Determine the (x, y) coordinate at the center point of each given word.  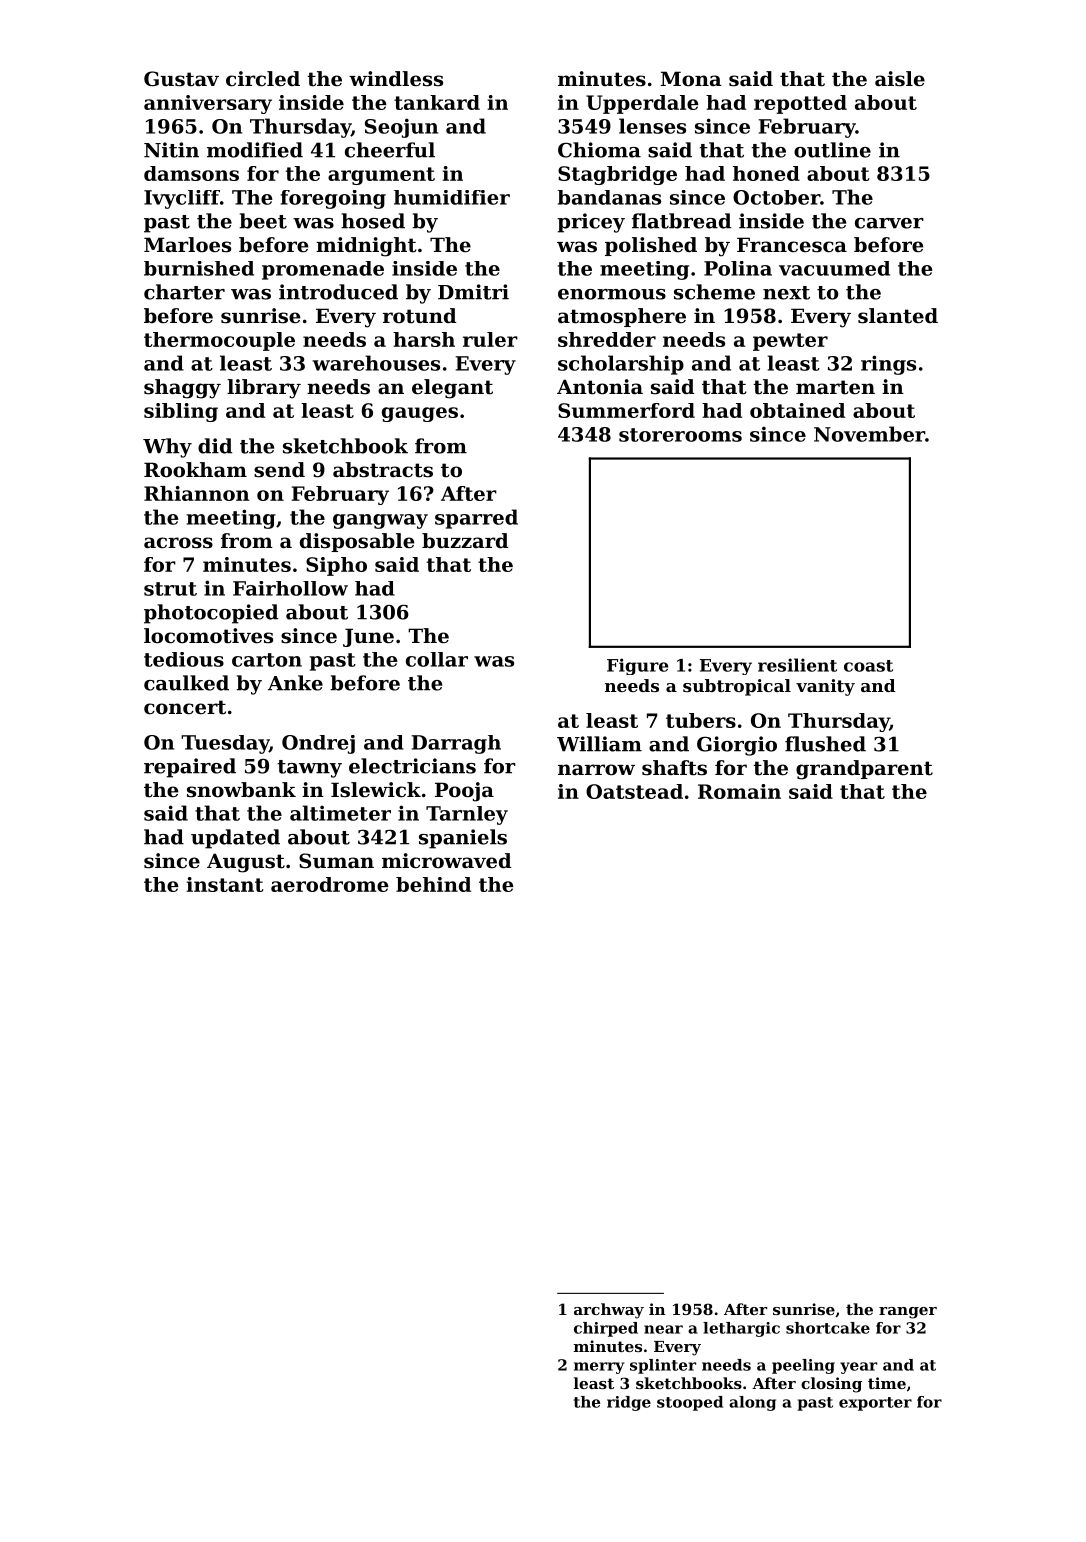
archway (609, 1311)
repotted (800, 104)
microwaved (446, 861)
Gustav (181, 79)
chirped (606, 1329)
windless (396, 79)
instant (225, 884)
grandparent (864, 770)
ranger (908, 1313)
